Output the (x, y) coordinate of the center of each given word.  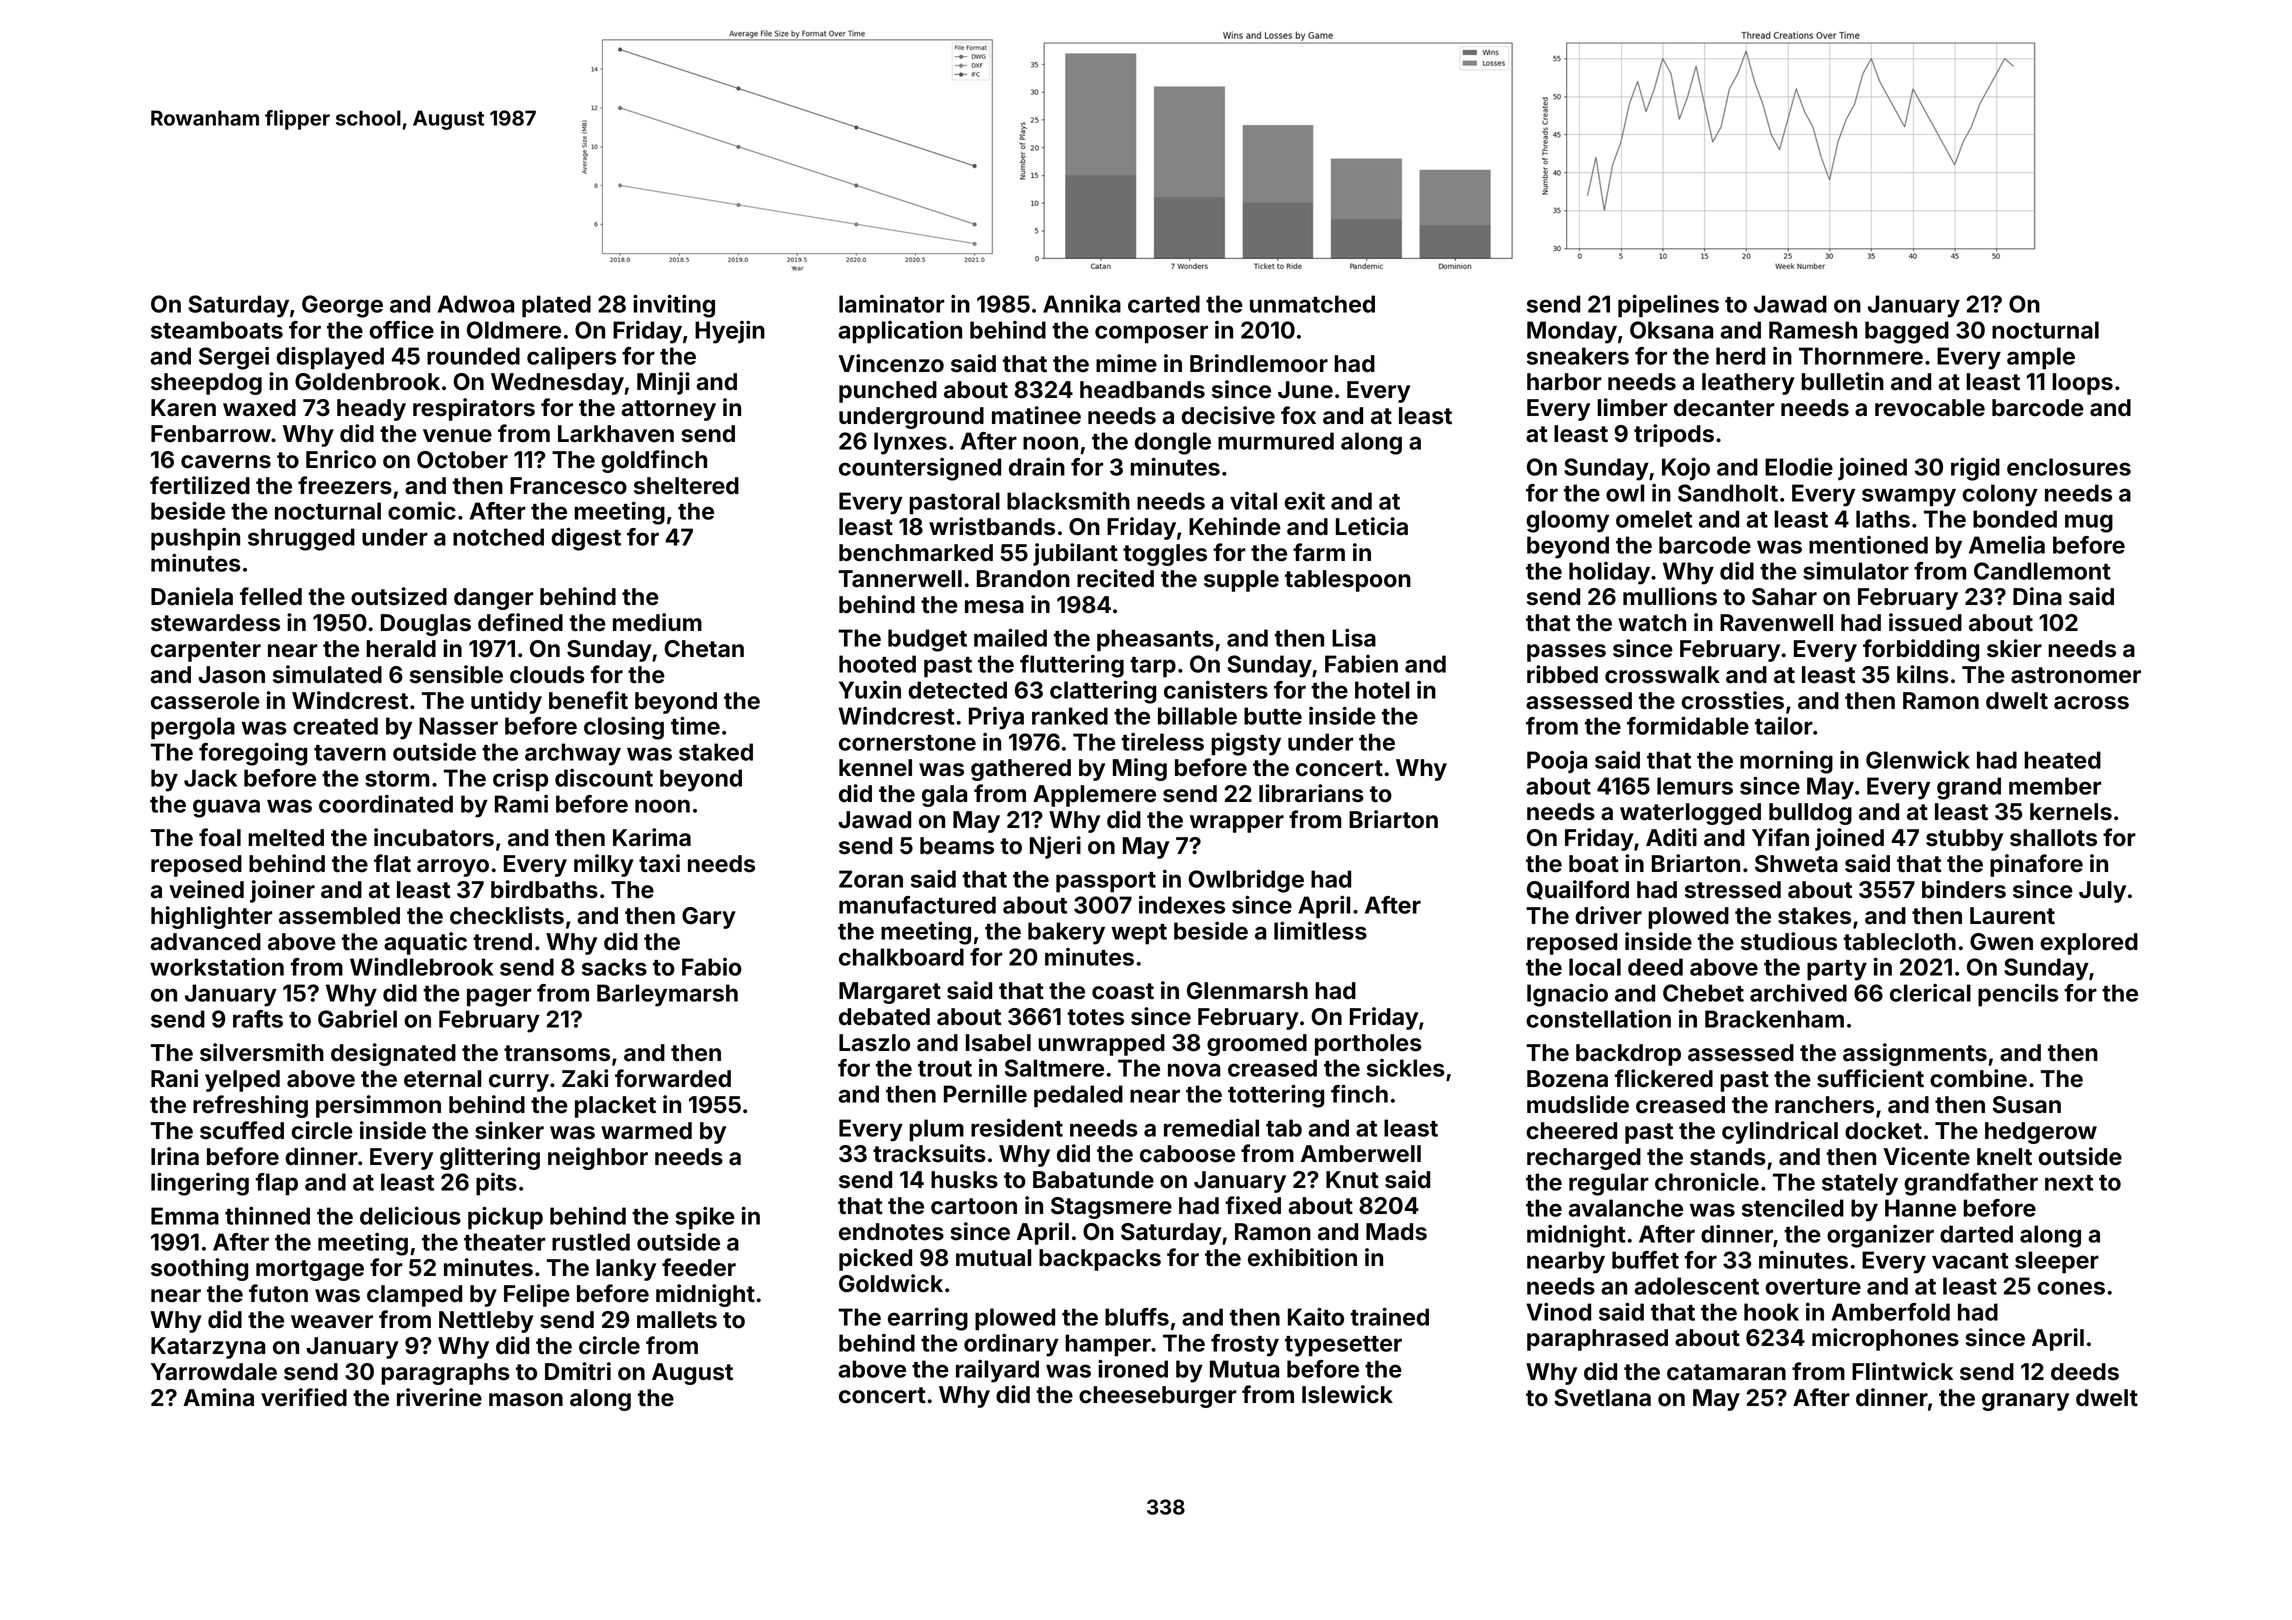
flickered (1664, 1078)
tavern (350, 753)
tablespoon (1348, 581)
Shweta (1796, 864)
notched (498, 537)
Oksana (1671, 330)
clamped (414, 1296)
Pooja (1557, 762)
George (342, 306)
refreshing (250, 1106)
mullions (1670, 596)
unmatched (1312, 304)
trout (945, 1069)
